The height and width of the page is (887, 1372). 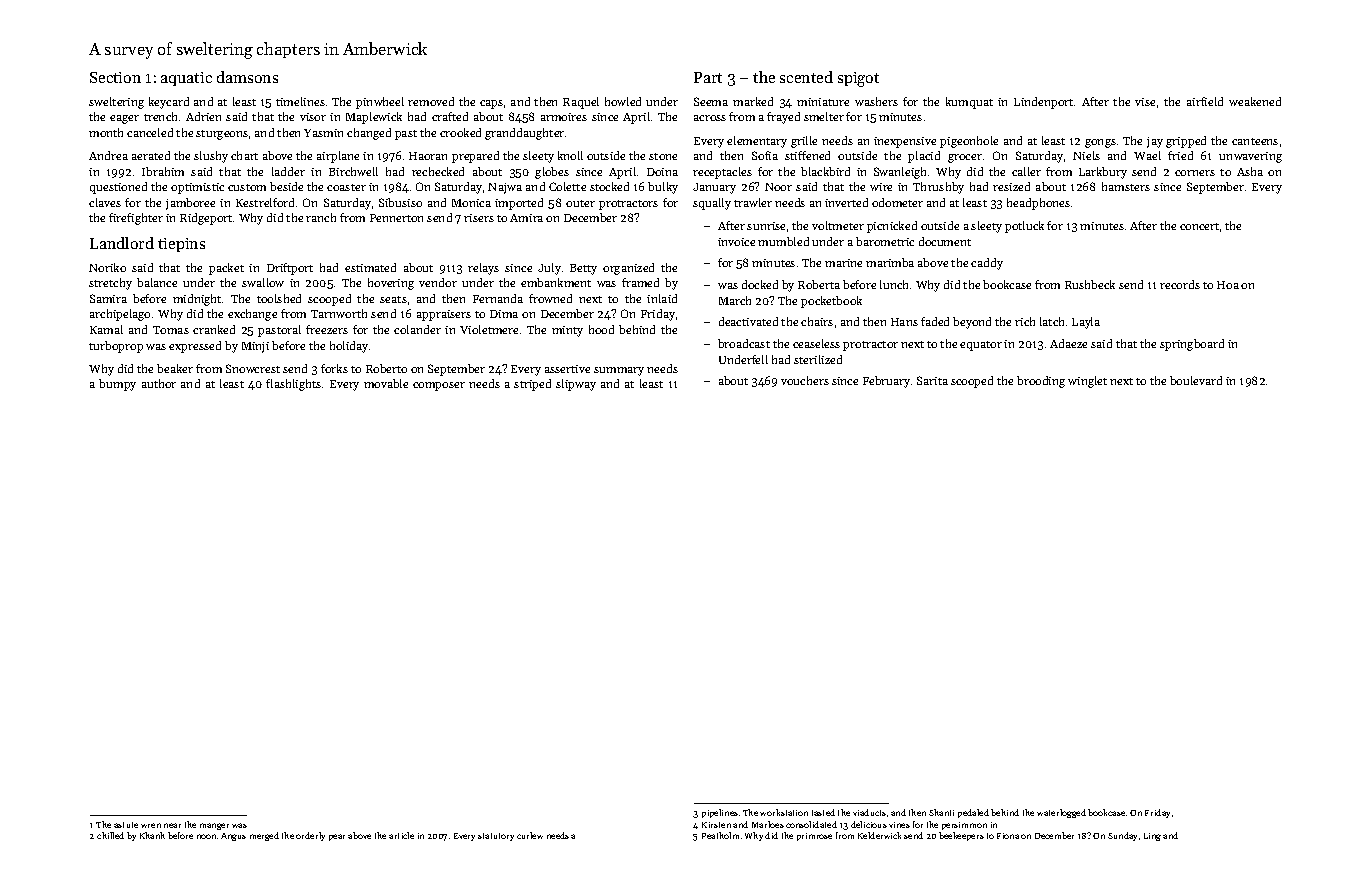 What do you see at coordinates (117, 385) in the page?
I see `bumpy` at bounding box center [117, 385].
